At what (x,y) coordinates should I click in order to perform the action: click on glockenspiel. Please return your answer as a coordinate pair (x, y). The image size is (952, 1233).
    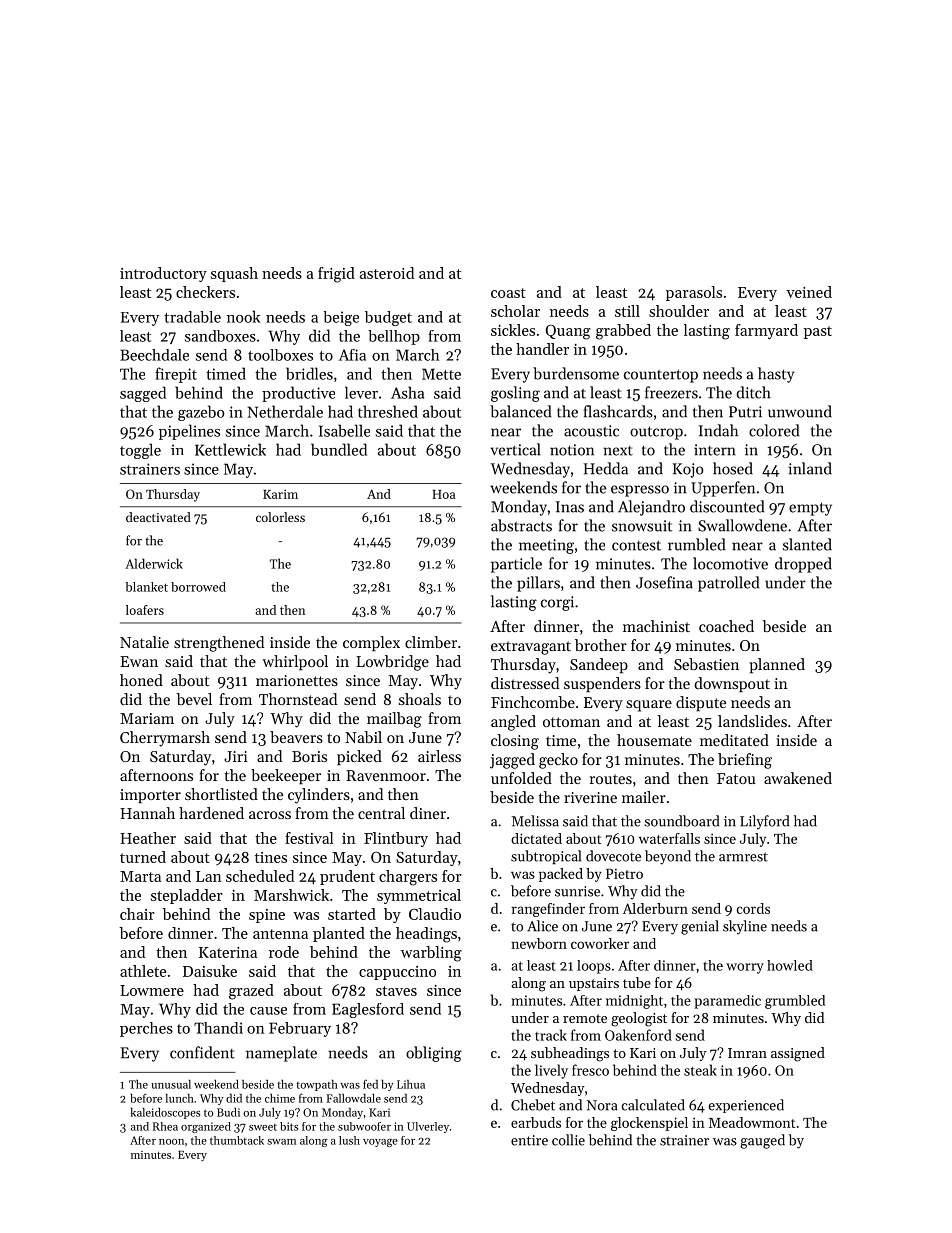
    Looking at the image, I should click on (649, 1124).
